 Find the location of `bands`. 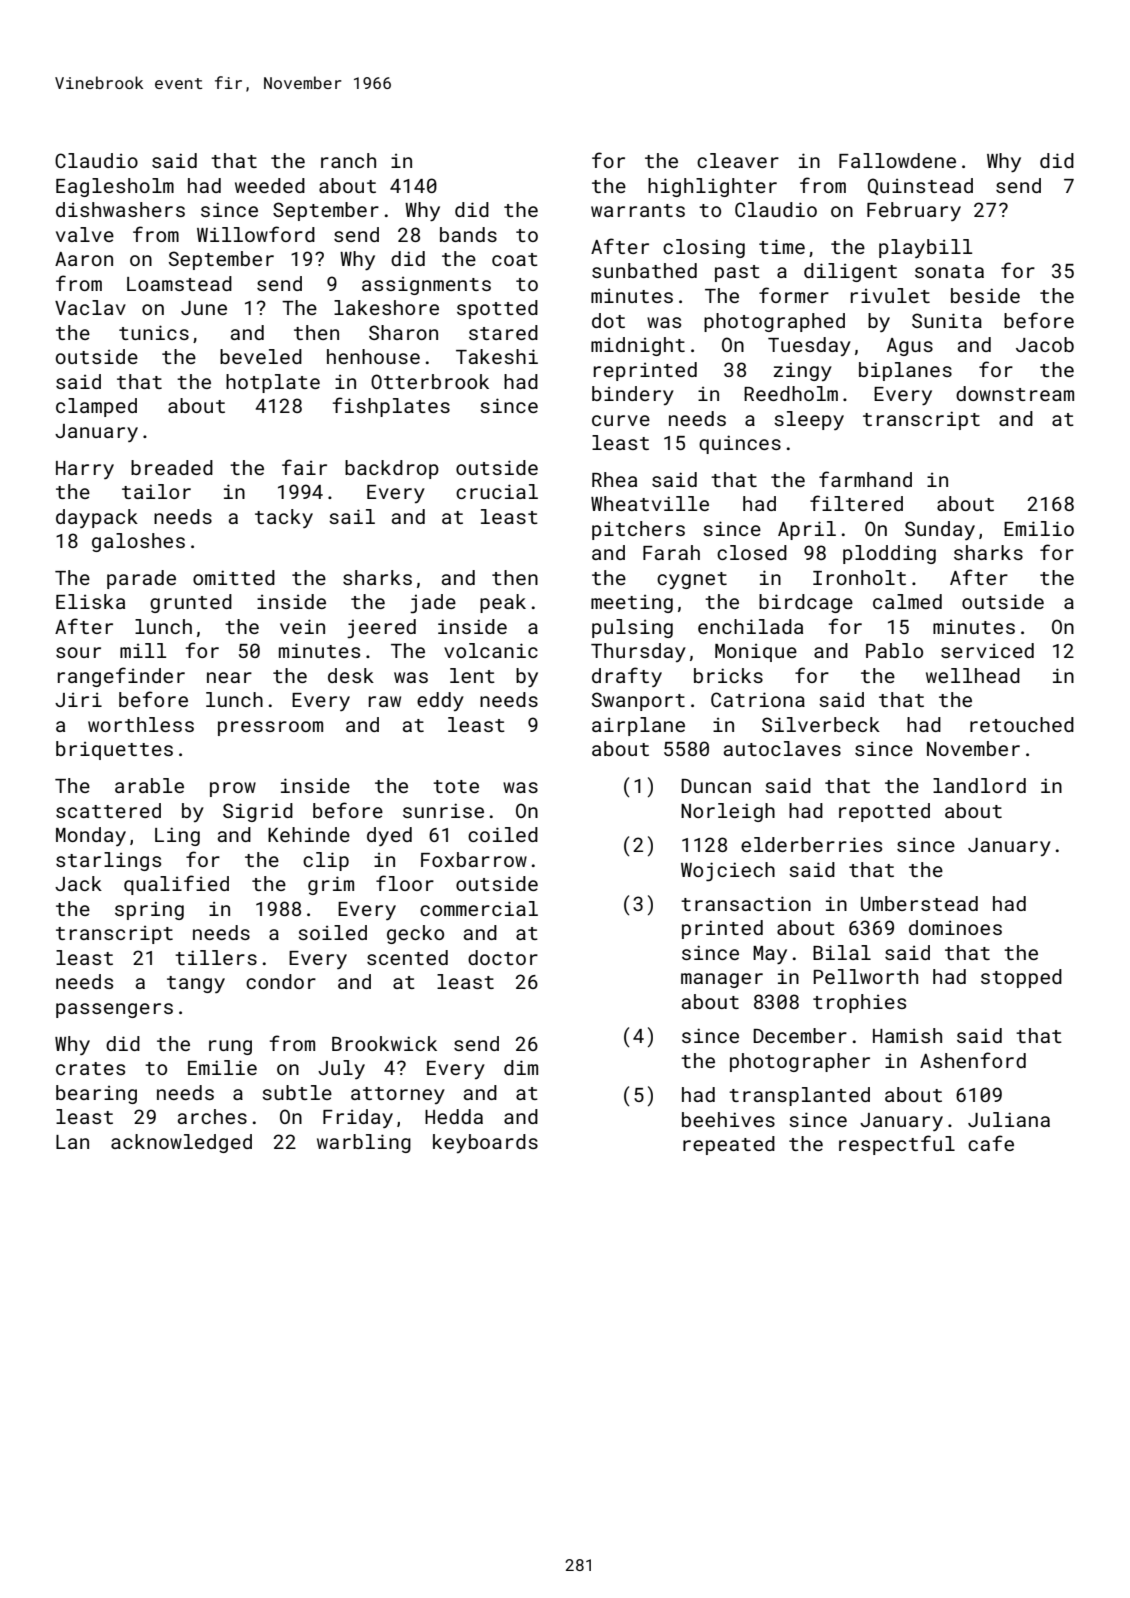

bands is located at coordinates (468, 234).
